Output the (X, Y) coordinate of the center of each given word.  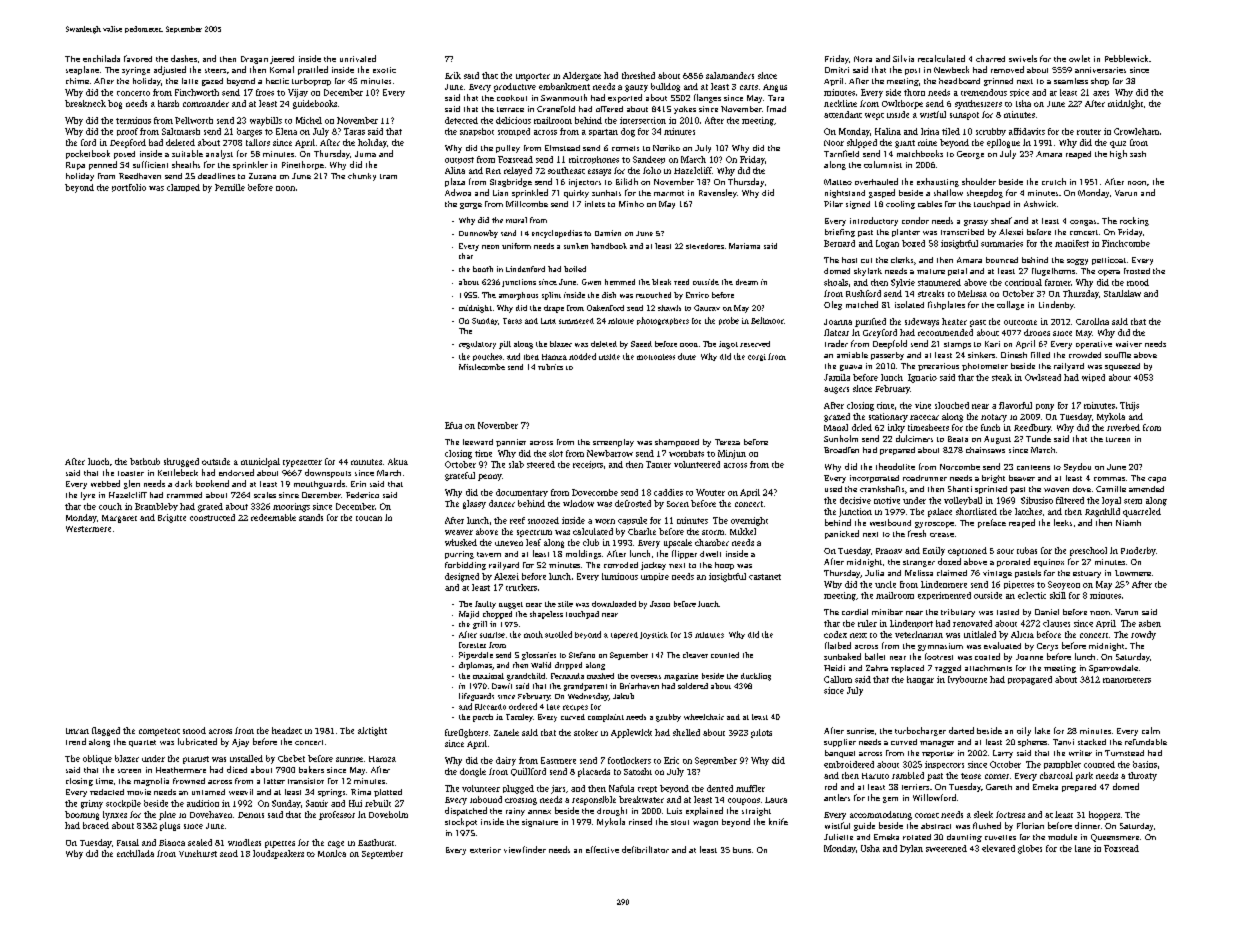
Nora (863, 59)
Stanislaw (1122, 293)
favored (138, 58)
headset (287, 730)
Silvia (903, 58)
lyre (88, 496)
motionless (656, 357)
